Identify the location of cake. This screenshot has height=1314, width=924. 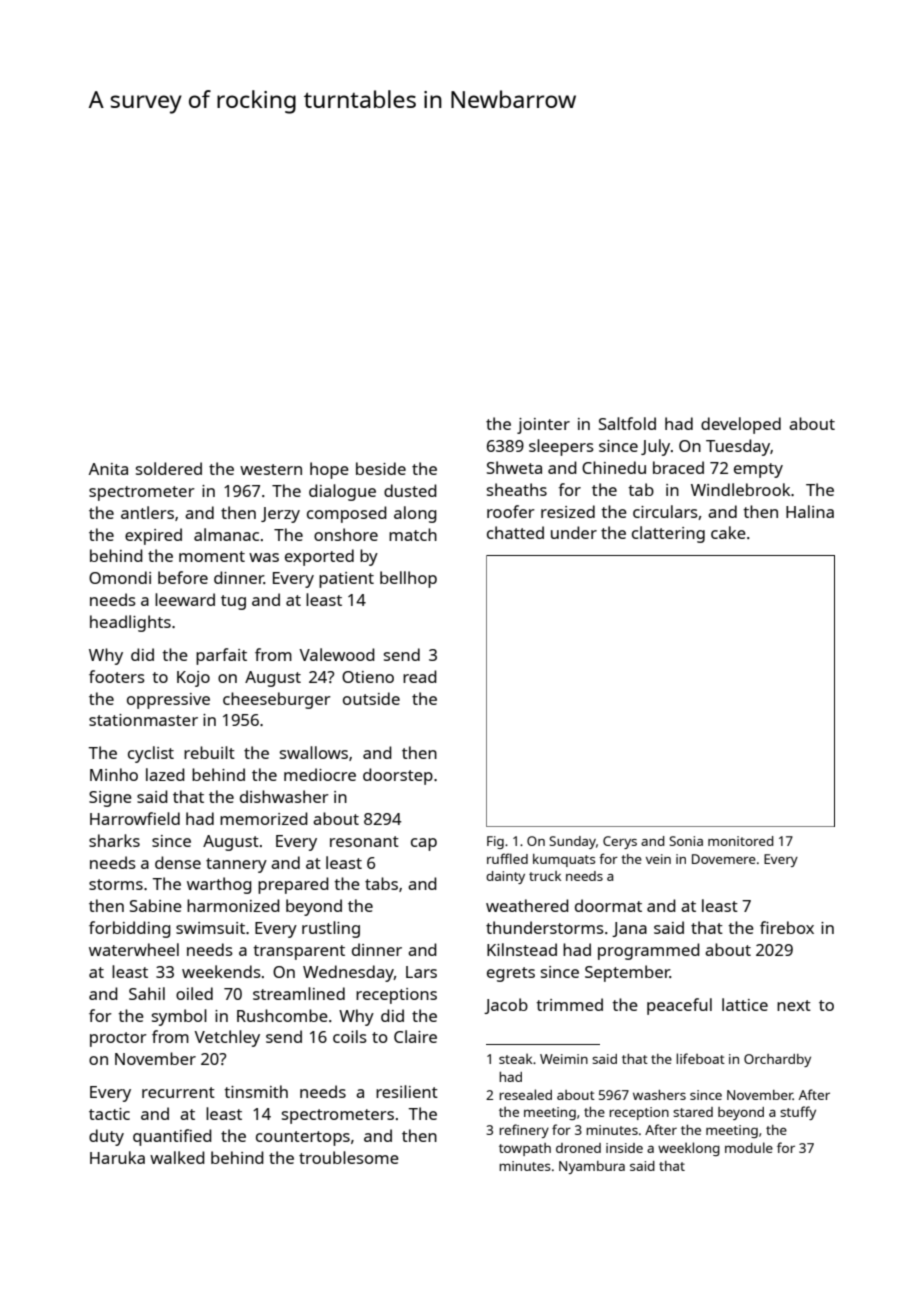
(728, 532).
